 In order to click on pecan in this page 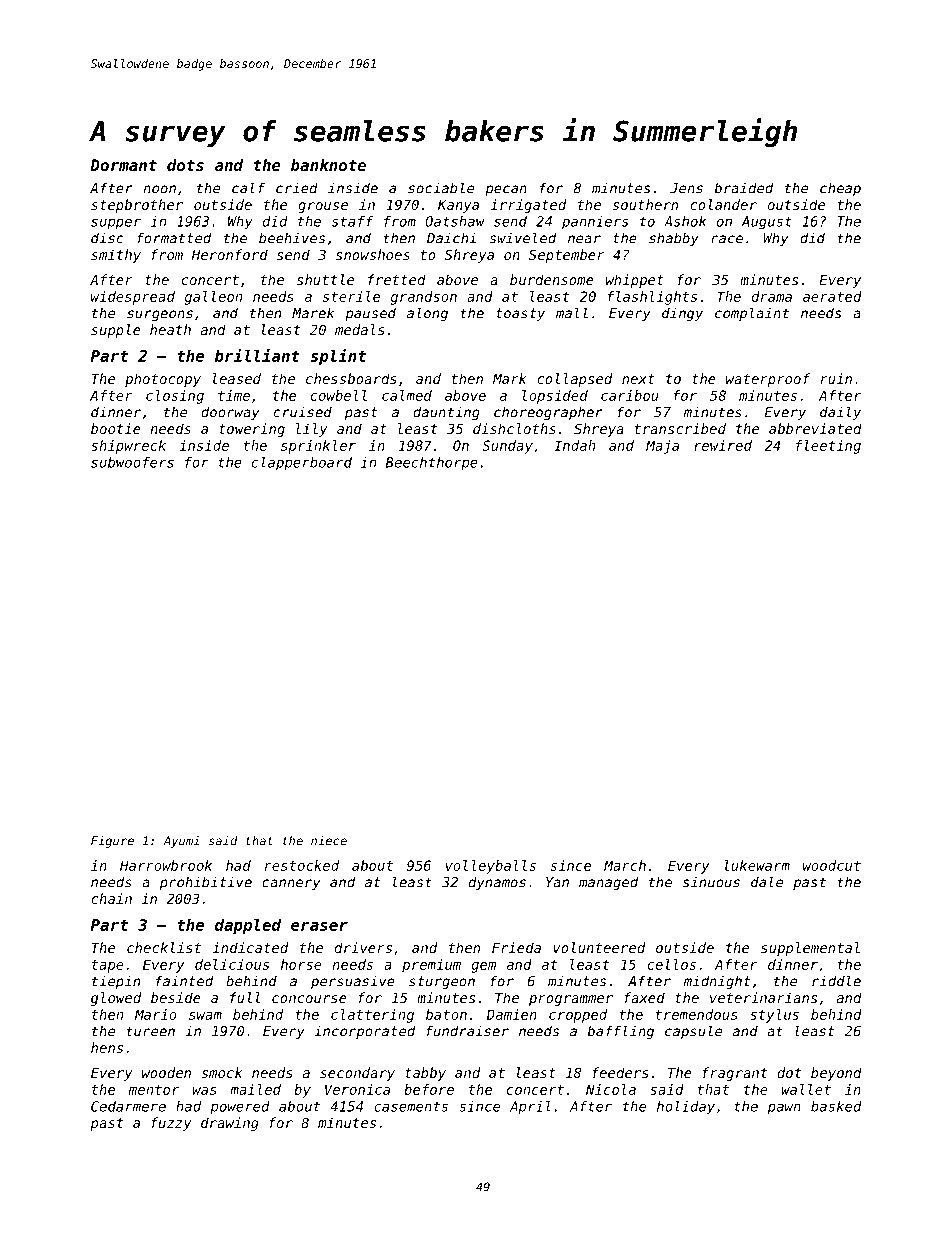, I will do `click(506, 190)`.
